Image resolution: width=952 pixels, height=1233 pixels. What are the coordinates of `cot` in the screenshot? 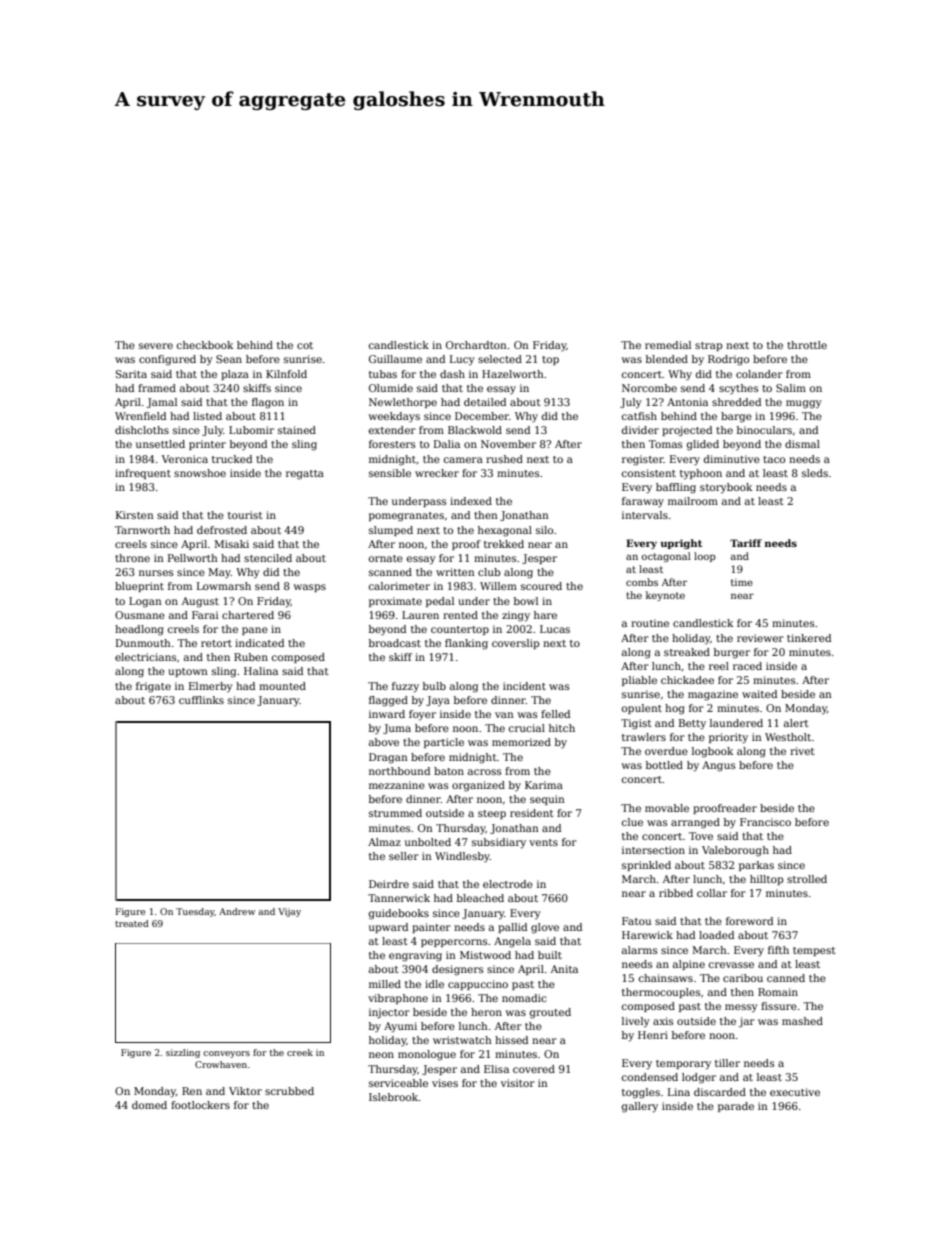 It's located at (305, 345).
